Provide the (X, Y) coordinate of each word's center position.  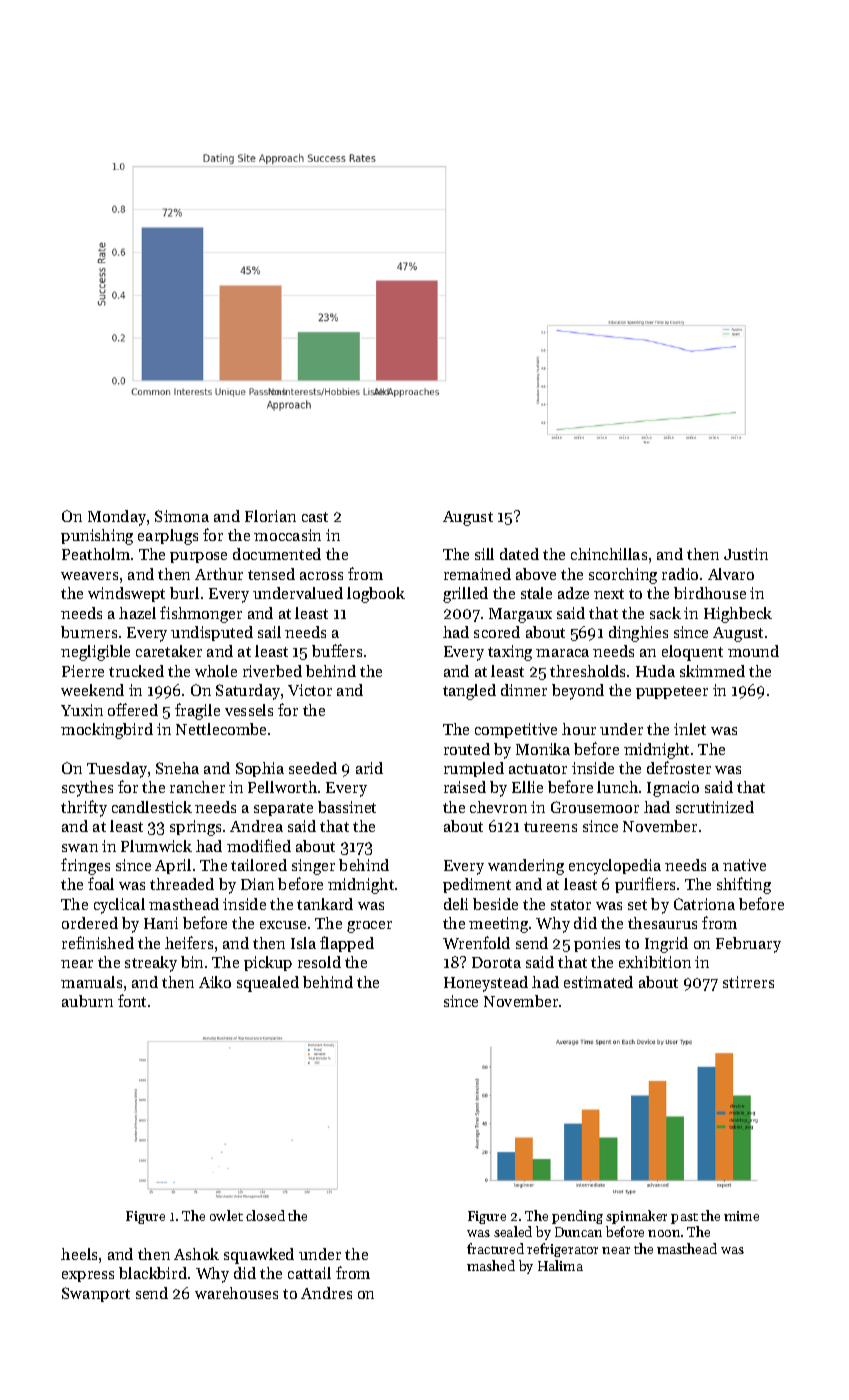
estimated (598, 982)
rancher (197, 787)
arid (369, 768)
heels (79, 1254)
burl (184, 593)
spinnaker (636, 1217)
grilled (465, 595)
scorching (623, 576)
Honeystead (486, 984)
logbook (376, 595)
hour (579, 729)
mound (753, 651)
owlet (226, 1215)
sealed (513, 1231)
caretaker (169, 651)
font (132, 1000)
